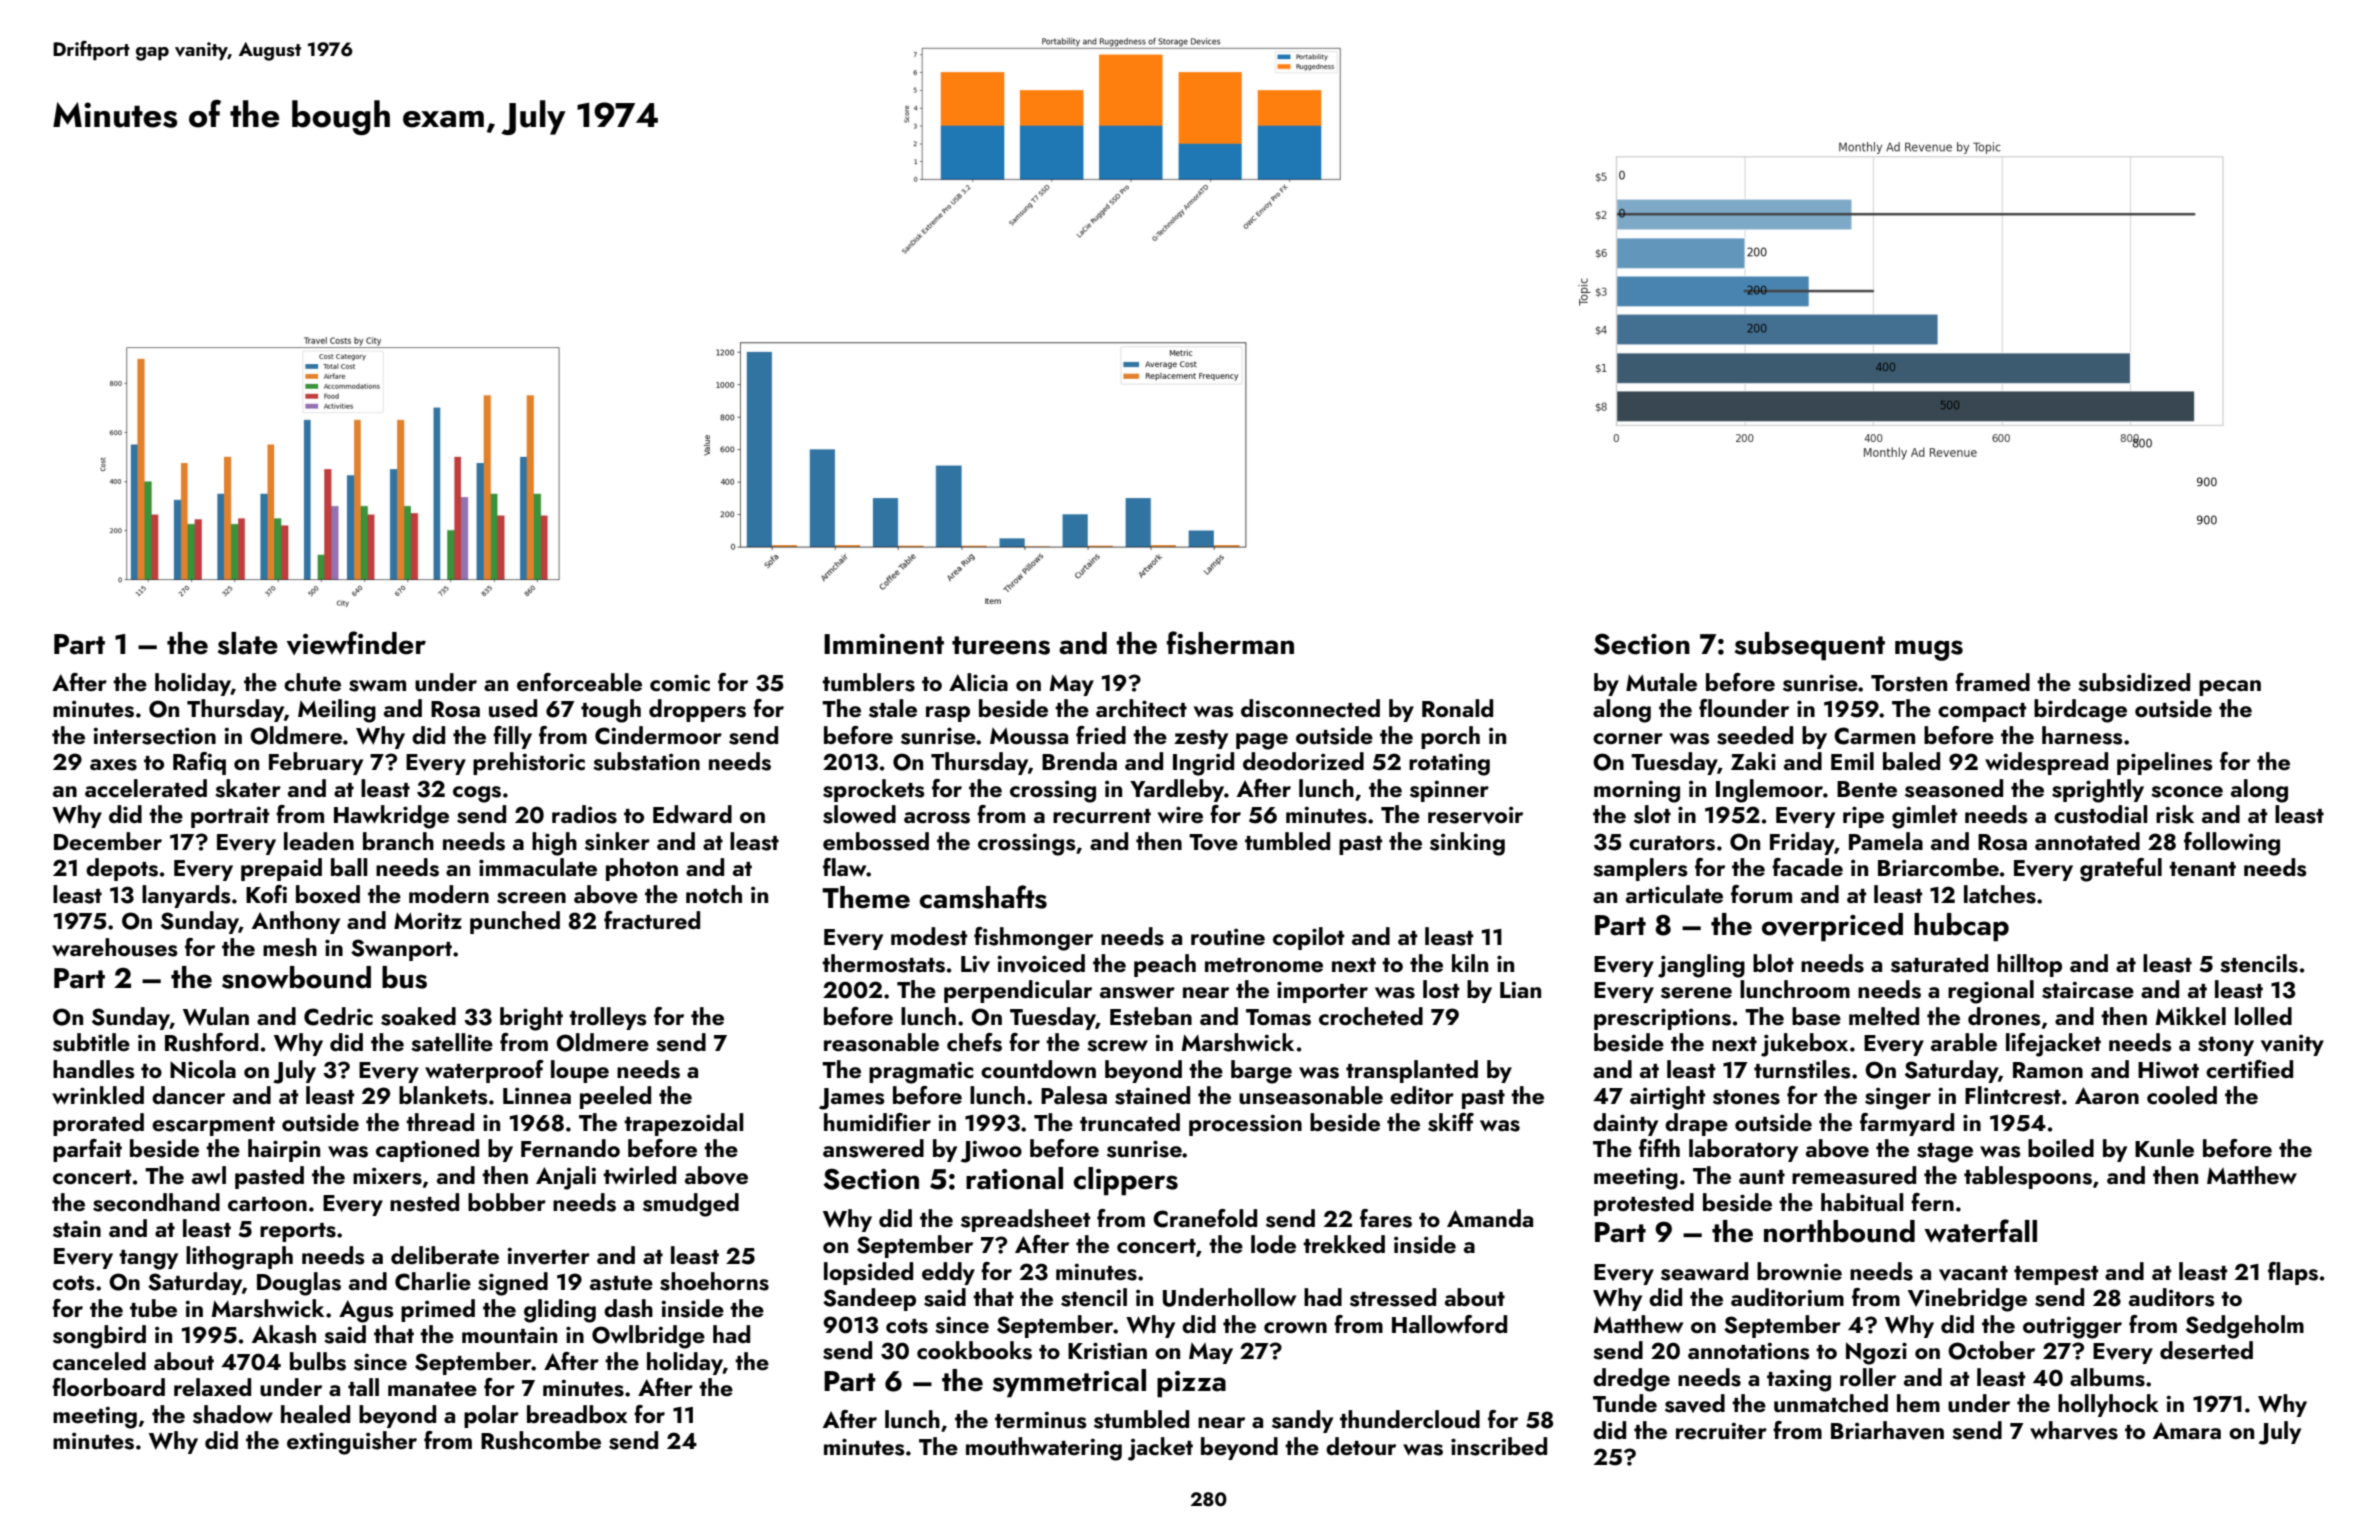 This page has width=2380, height=1540. What do you see at coordinates (1449, 764) in the page?
I see `rotating` at bounding box center [1449, 764].
